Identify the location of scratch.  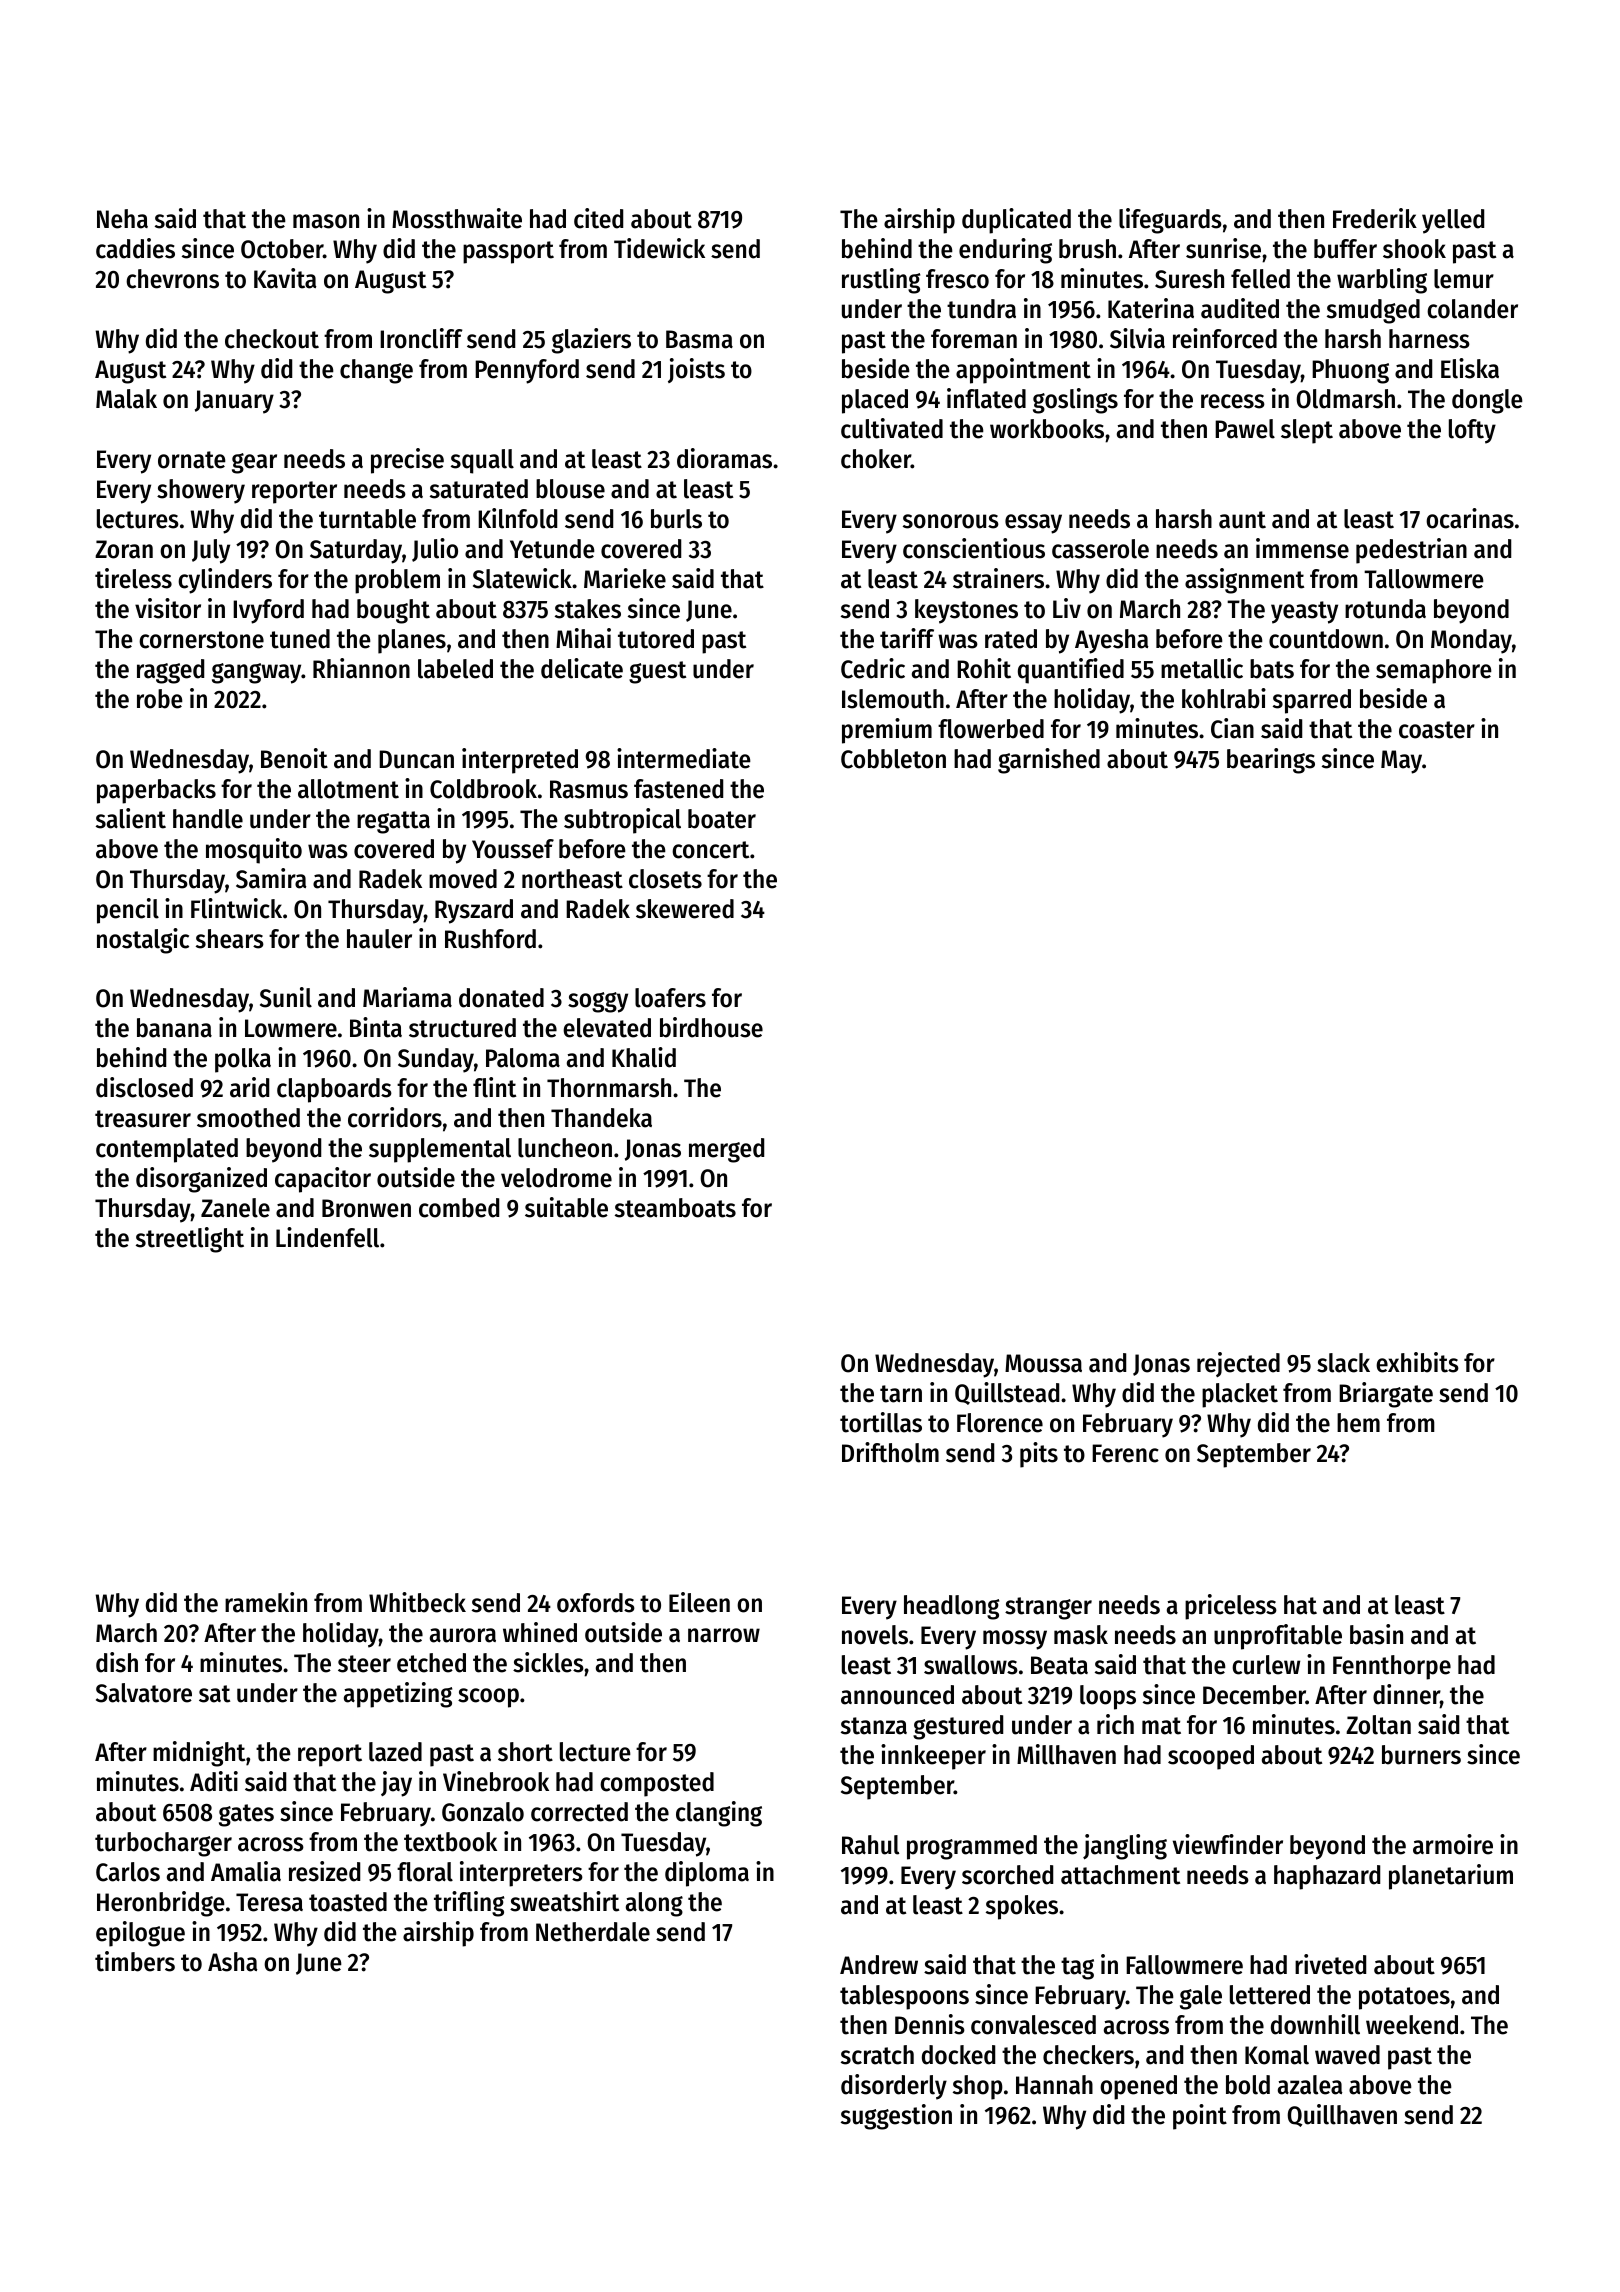
(877, 2055).
